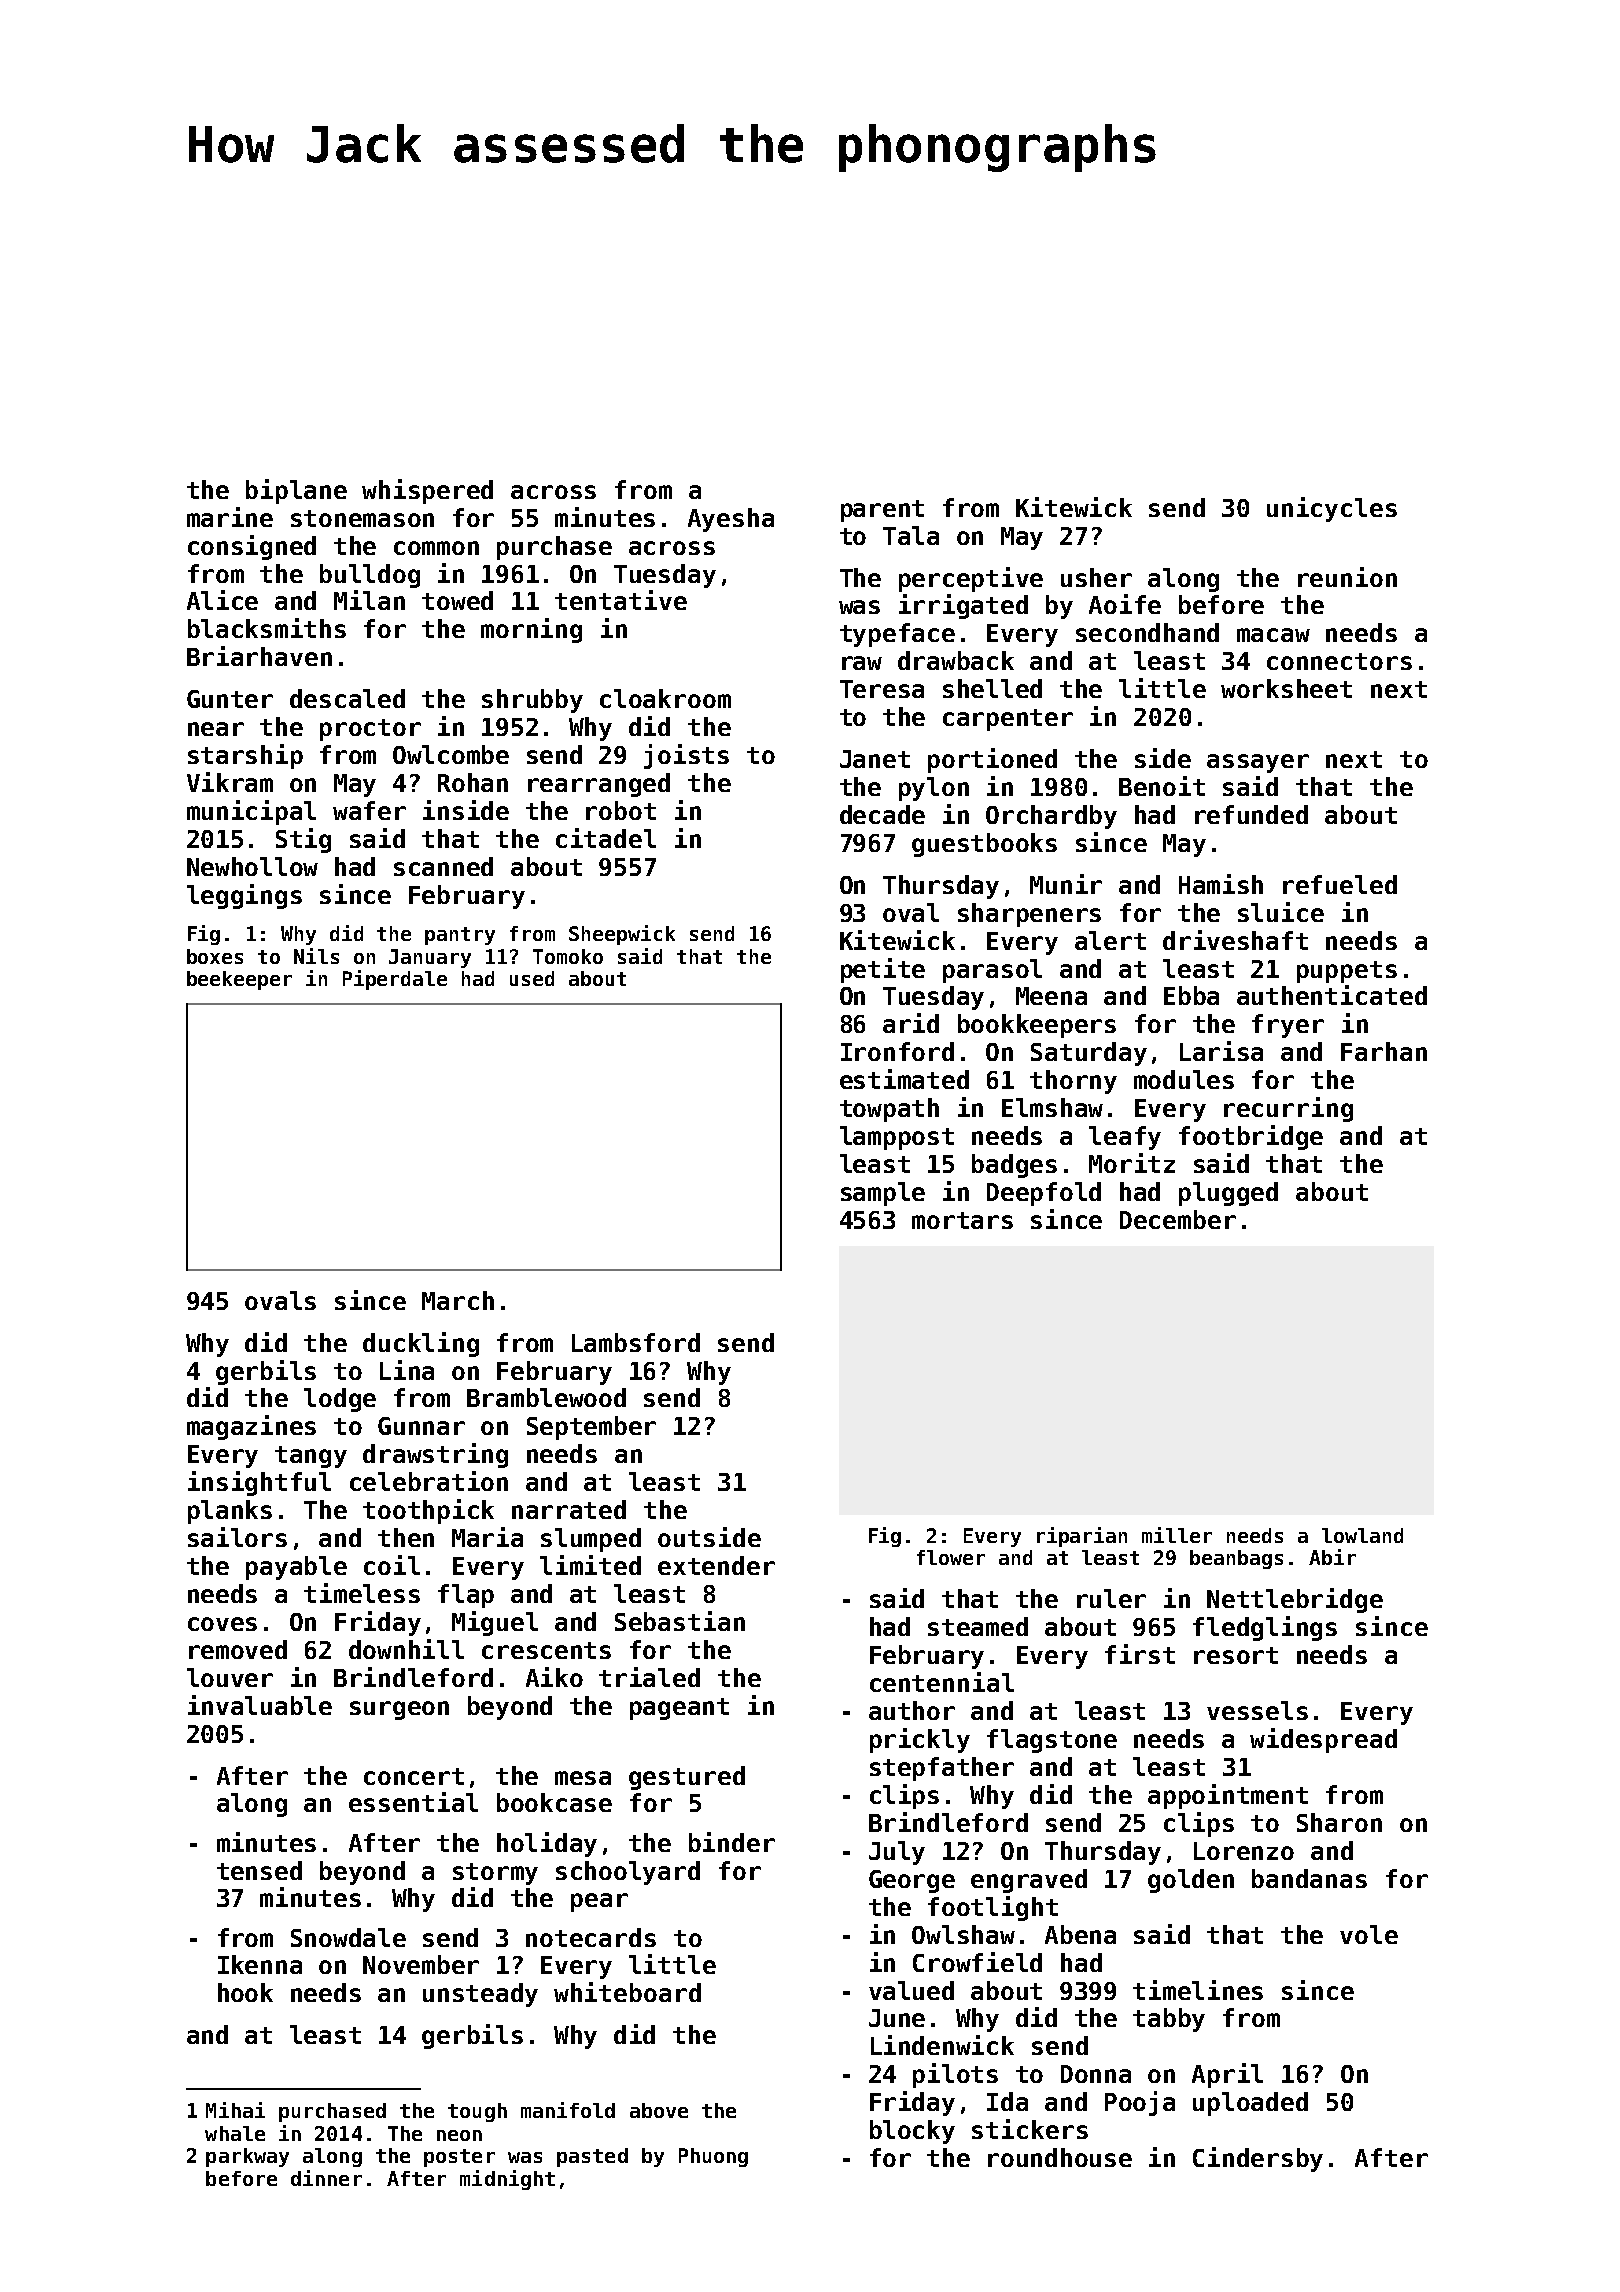  What do you see at coordinates (882, 511) in the page?
I see `parent` at bounding box center [882, 511].
